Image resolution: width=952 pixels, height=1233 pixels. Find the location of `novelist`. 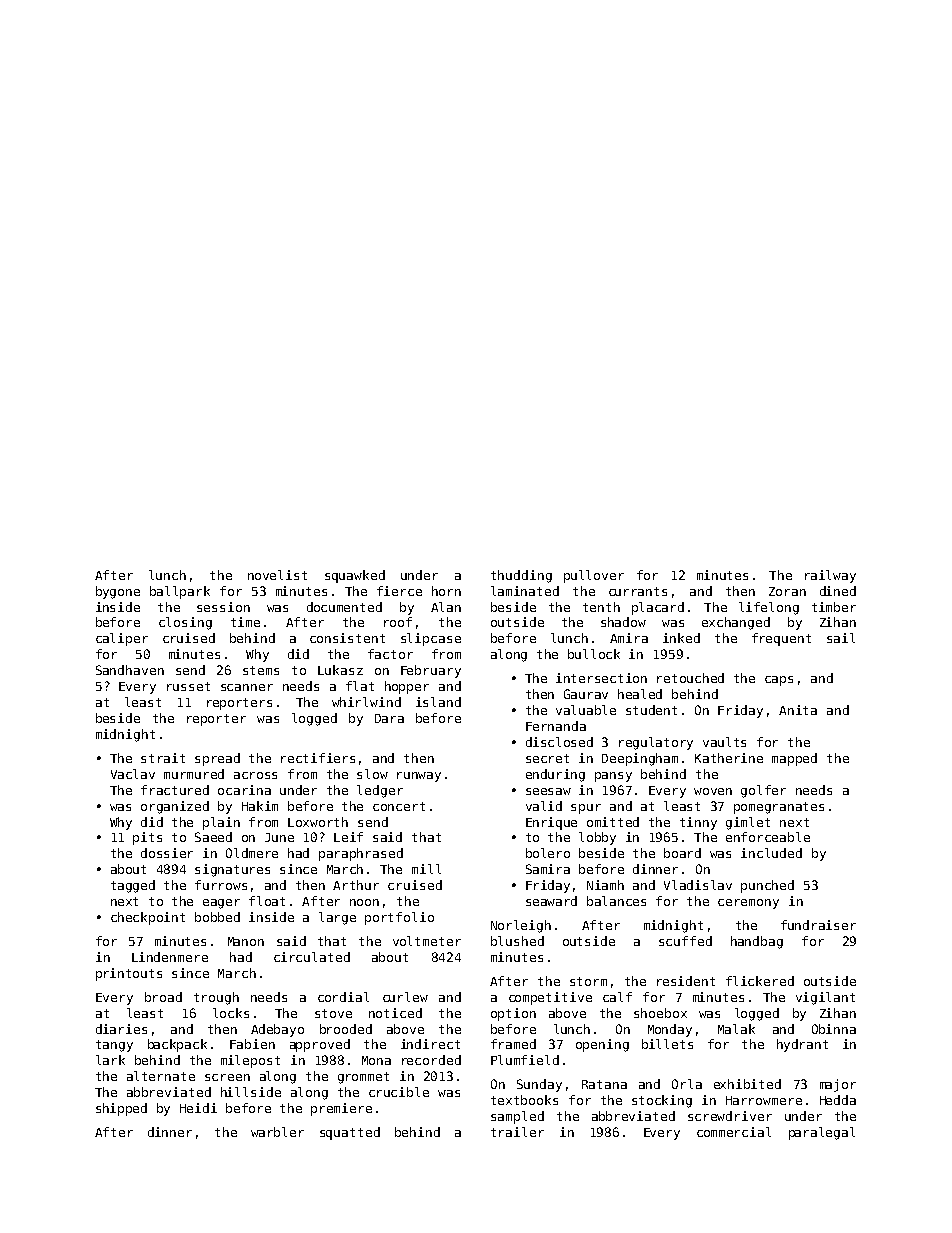

novelist is located at coordinates (277, 575).
